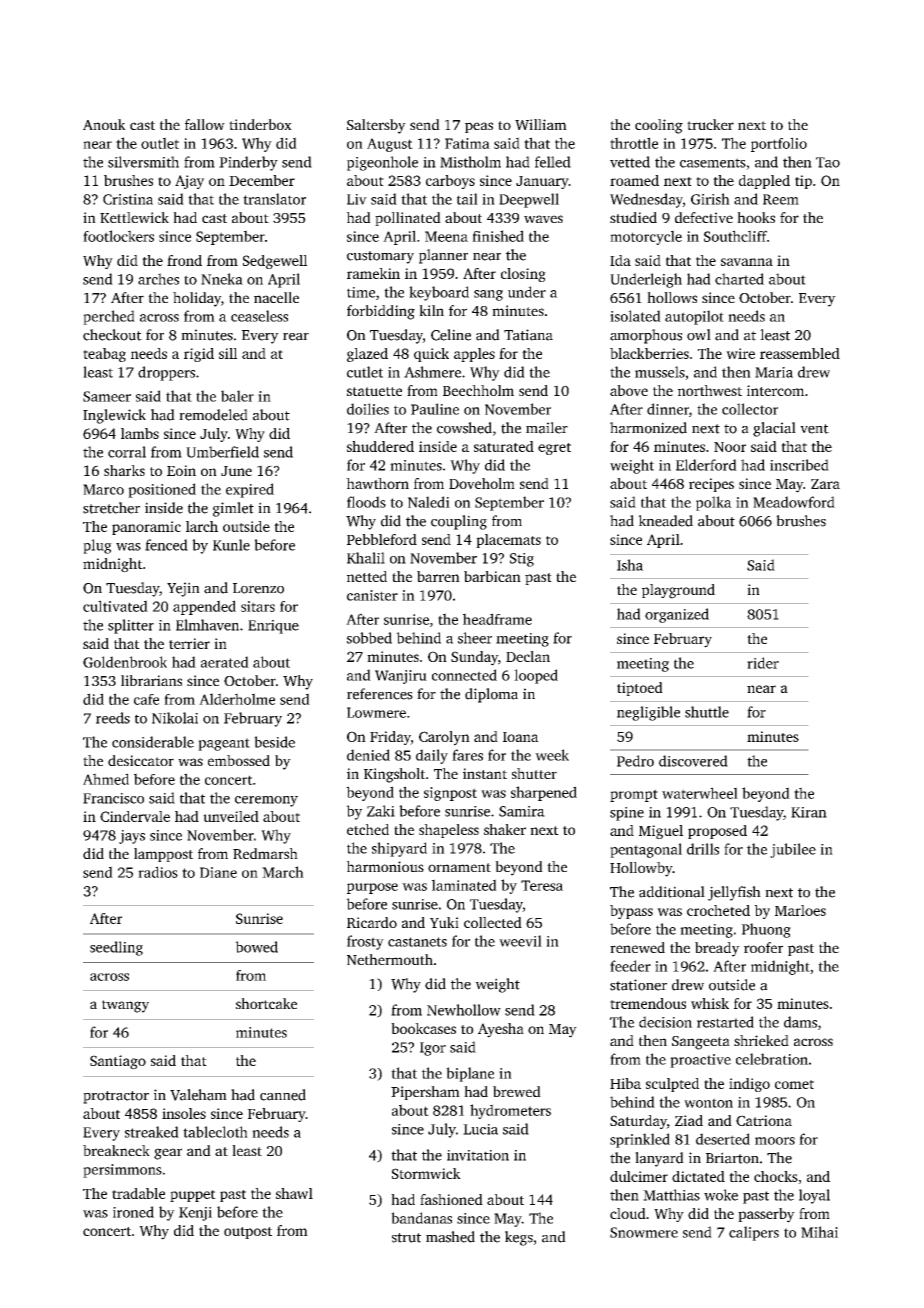 This screenshot has height=1308, width=924. What do you see at coordinates (275, 262) in the screenshot?
I see `Sedgewell` at bounding box center [275, 262].
